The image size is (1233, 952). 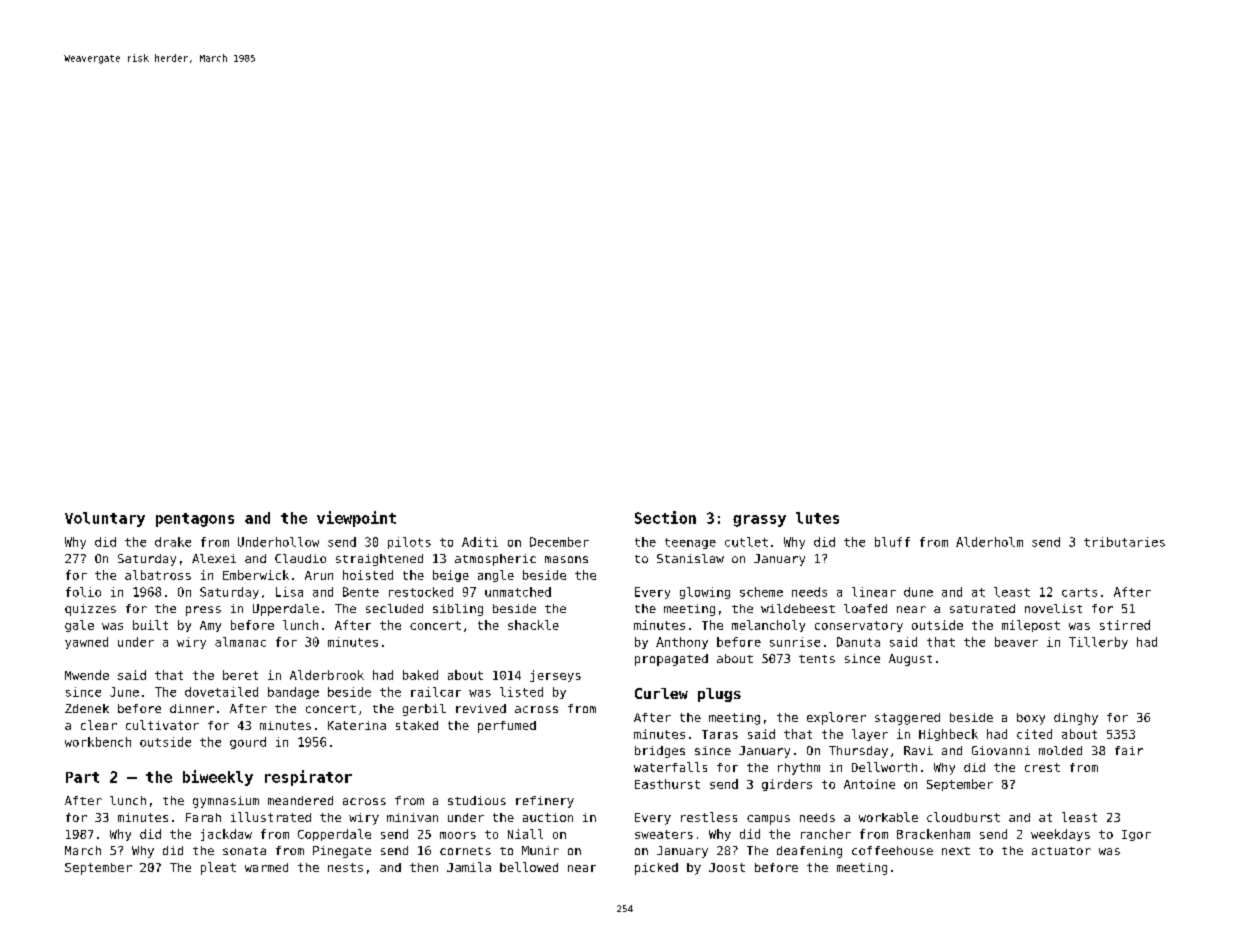 I want to click on tributaries, so click(x=1124, y=542).
